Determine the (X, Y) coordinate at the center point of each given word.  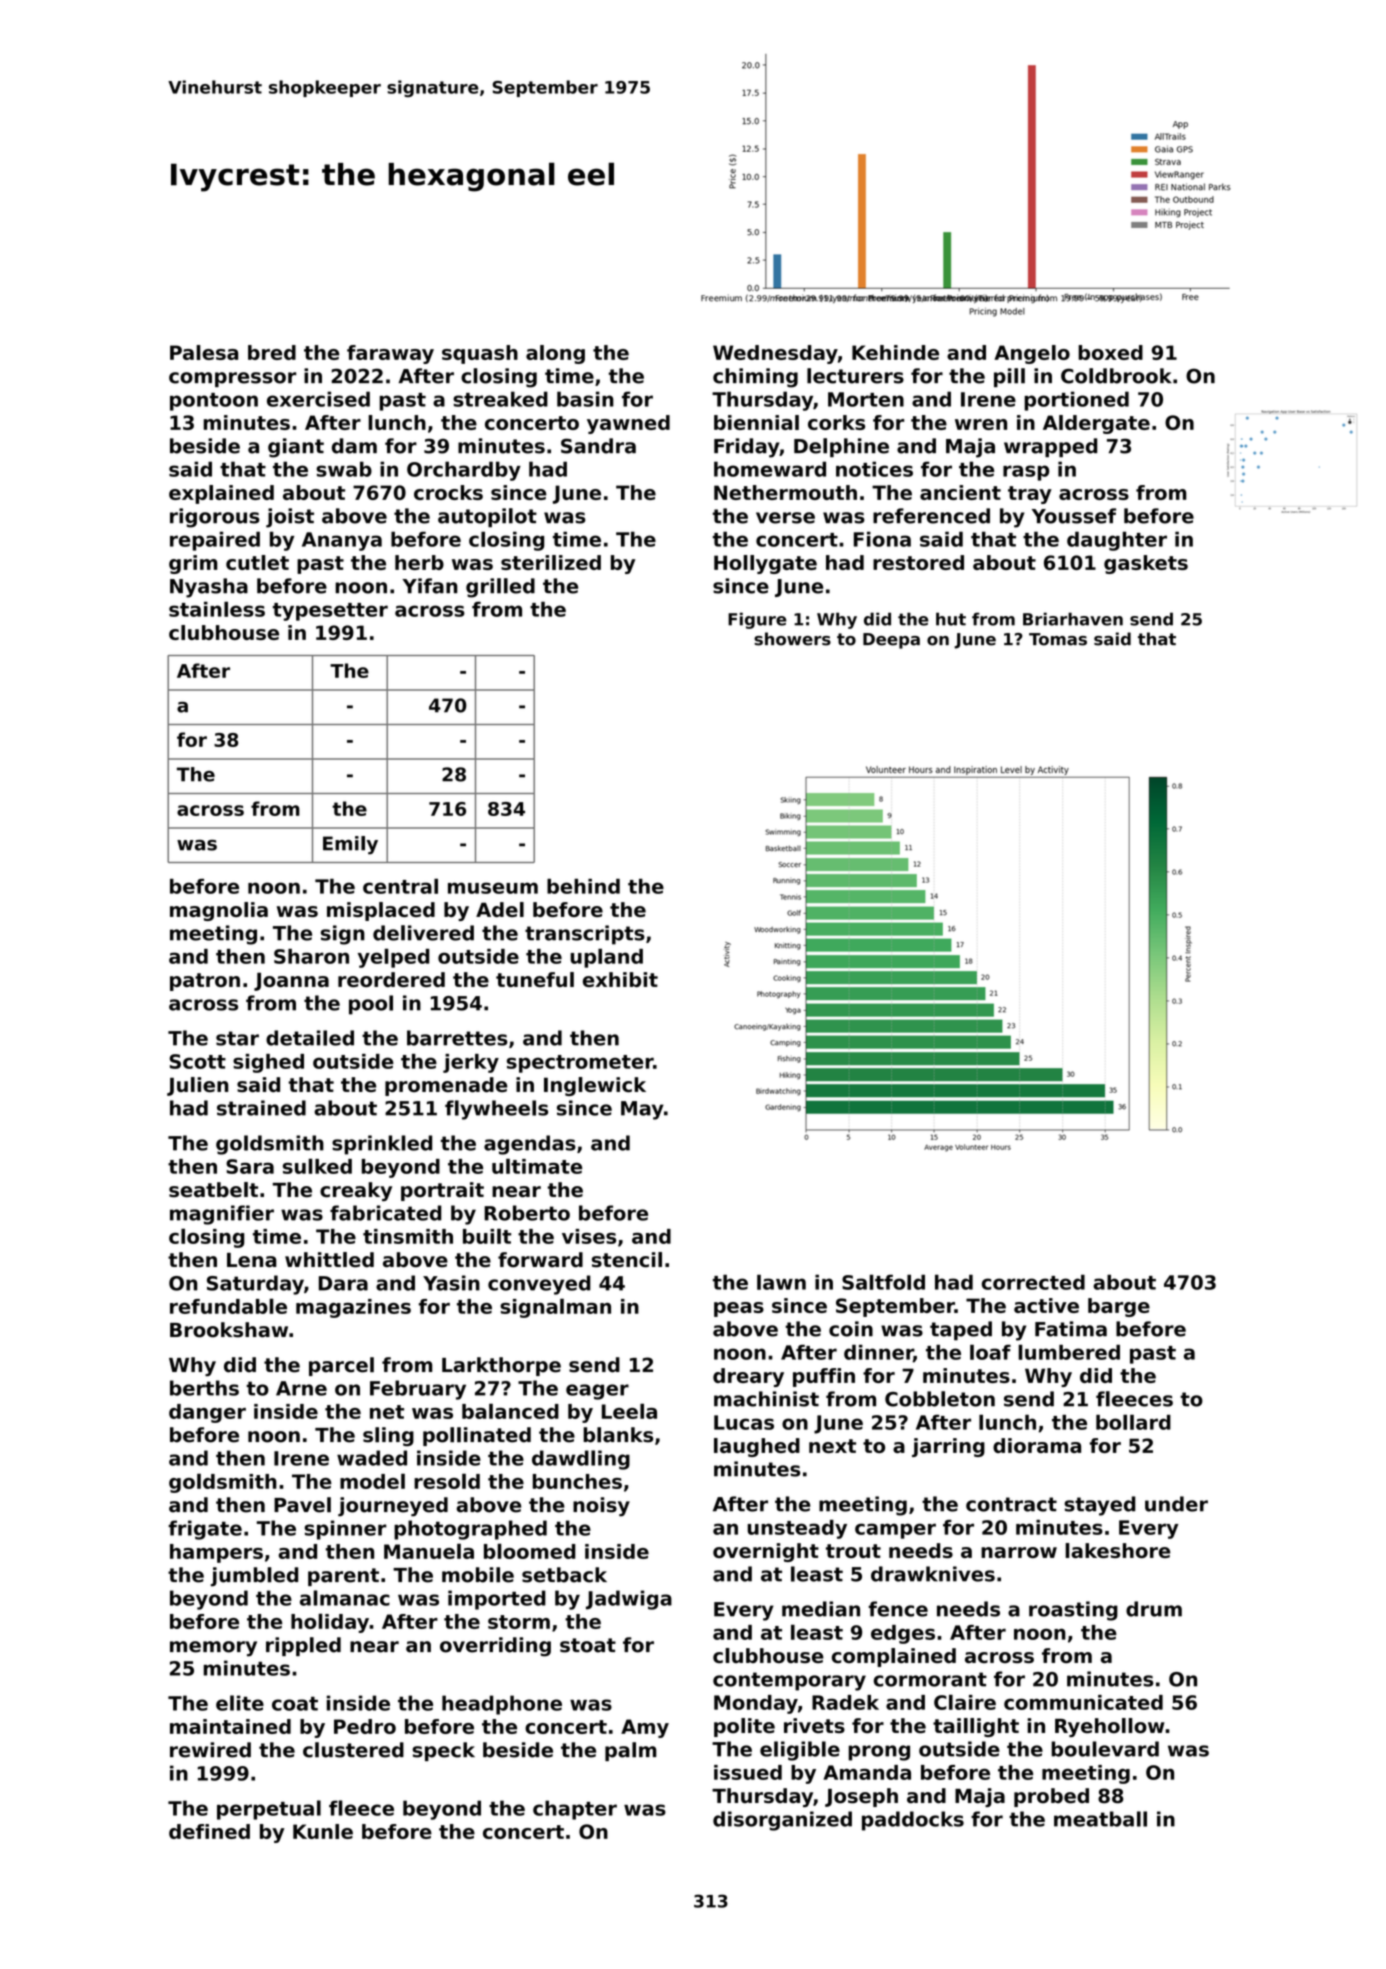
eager (597, 1392)
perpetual (269, 1810)
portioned (1076, 401)
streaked (500, 399)
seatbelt (213, 1190)
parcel (341, 1366)
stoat (588, 1645)
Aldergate (1096, 424)
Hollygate (765, 564)
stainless (217, 609)
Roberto (527, 1213)
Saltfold (883, 1282)
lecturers (855, 376)
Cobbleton (940, 1399)
